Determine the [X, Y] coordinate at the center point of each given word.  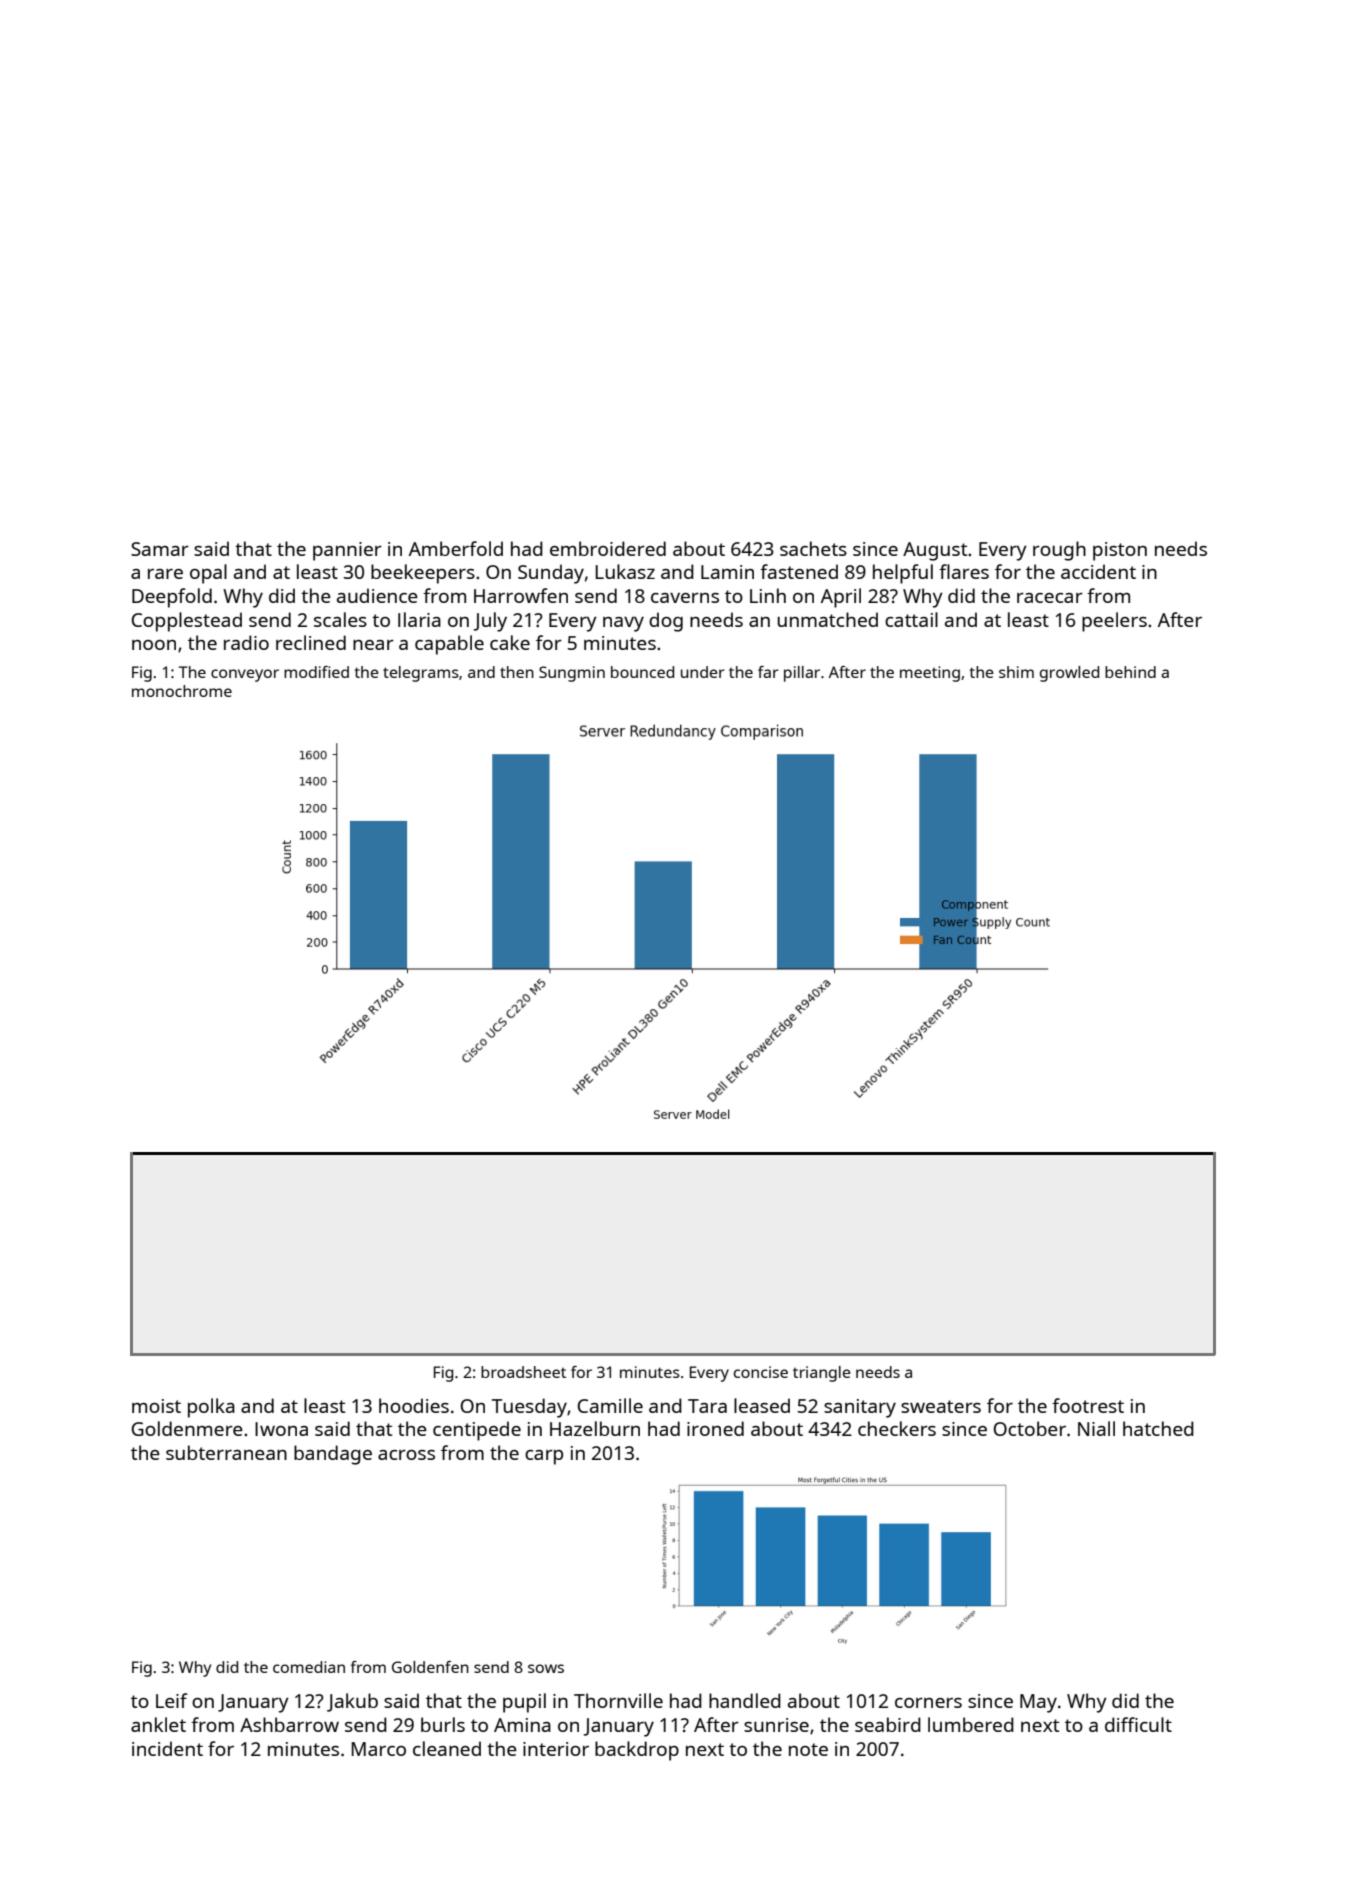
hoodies [414, 1405]
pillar [802, 674]
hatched [1158, 1428]
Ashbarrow [289, 1724]
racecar [1050, 598]
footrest [1088, 1405]
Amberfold [456, 548]
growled [1069, 674]
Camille [610, 1405]
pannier [347, 551]
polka [211, 1408]
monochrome [182, 691]
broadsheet [523, 1372]
